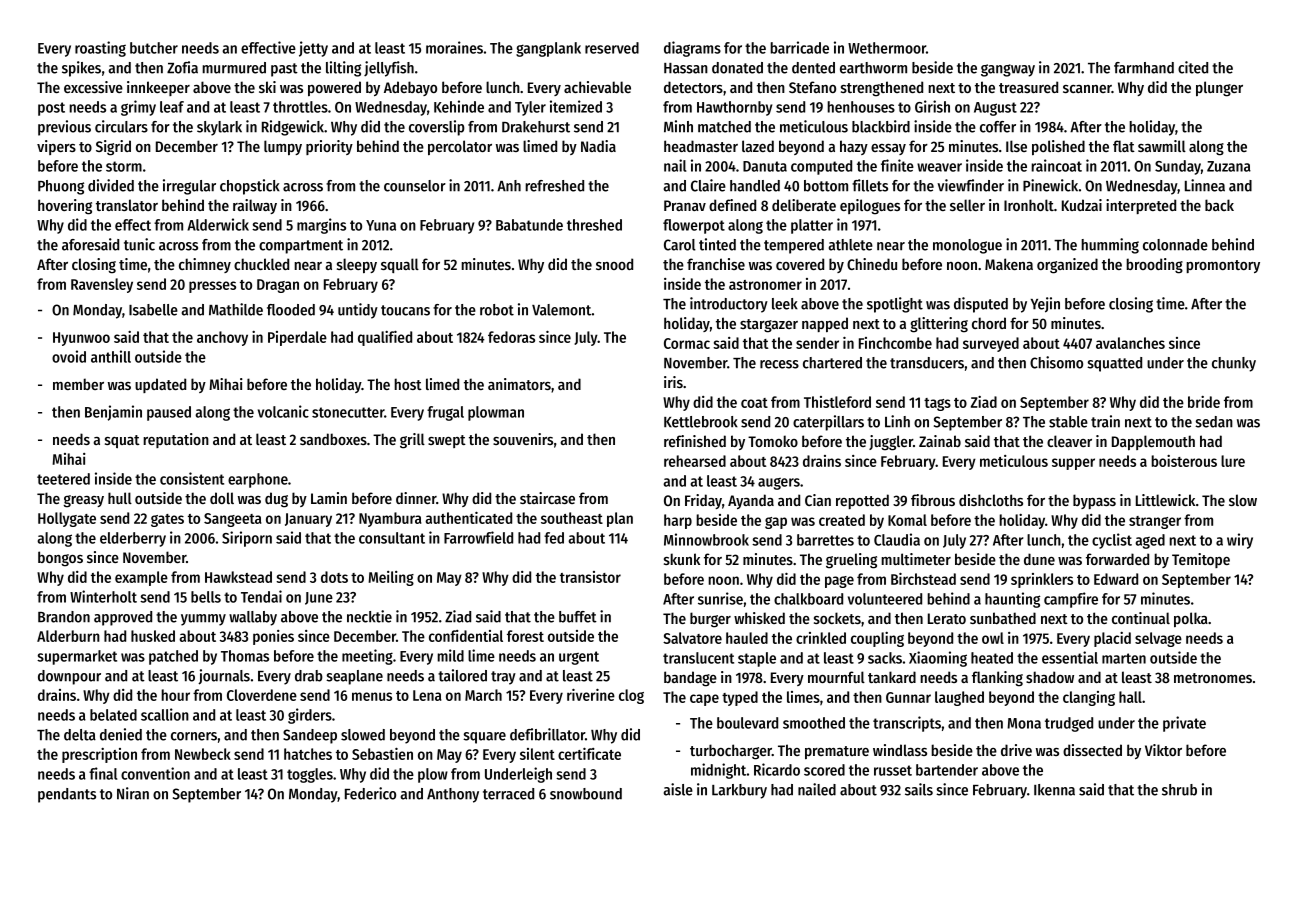 The width and height of the document is (1308, 924). Describe the element at coordinates (219, 128) in the document. I see `skylark` at that location.
